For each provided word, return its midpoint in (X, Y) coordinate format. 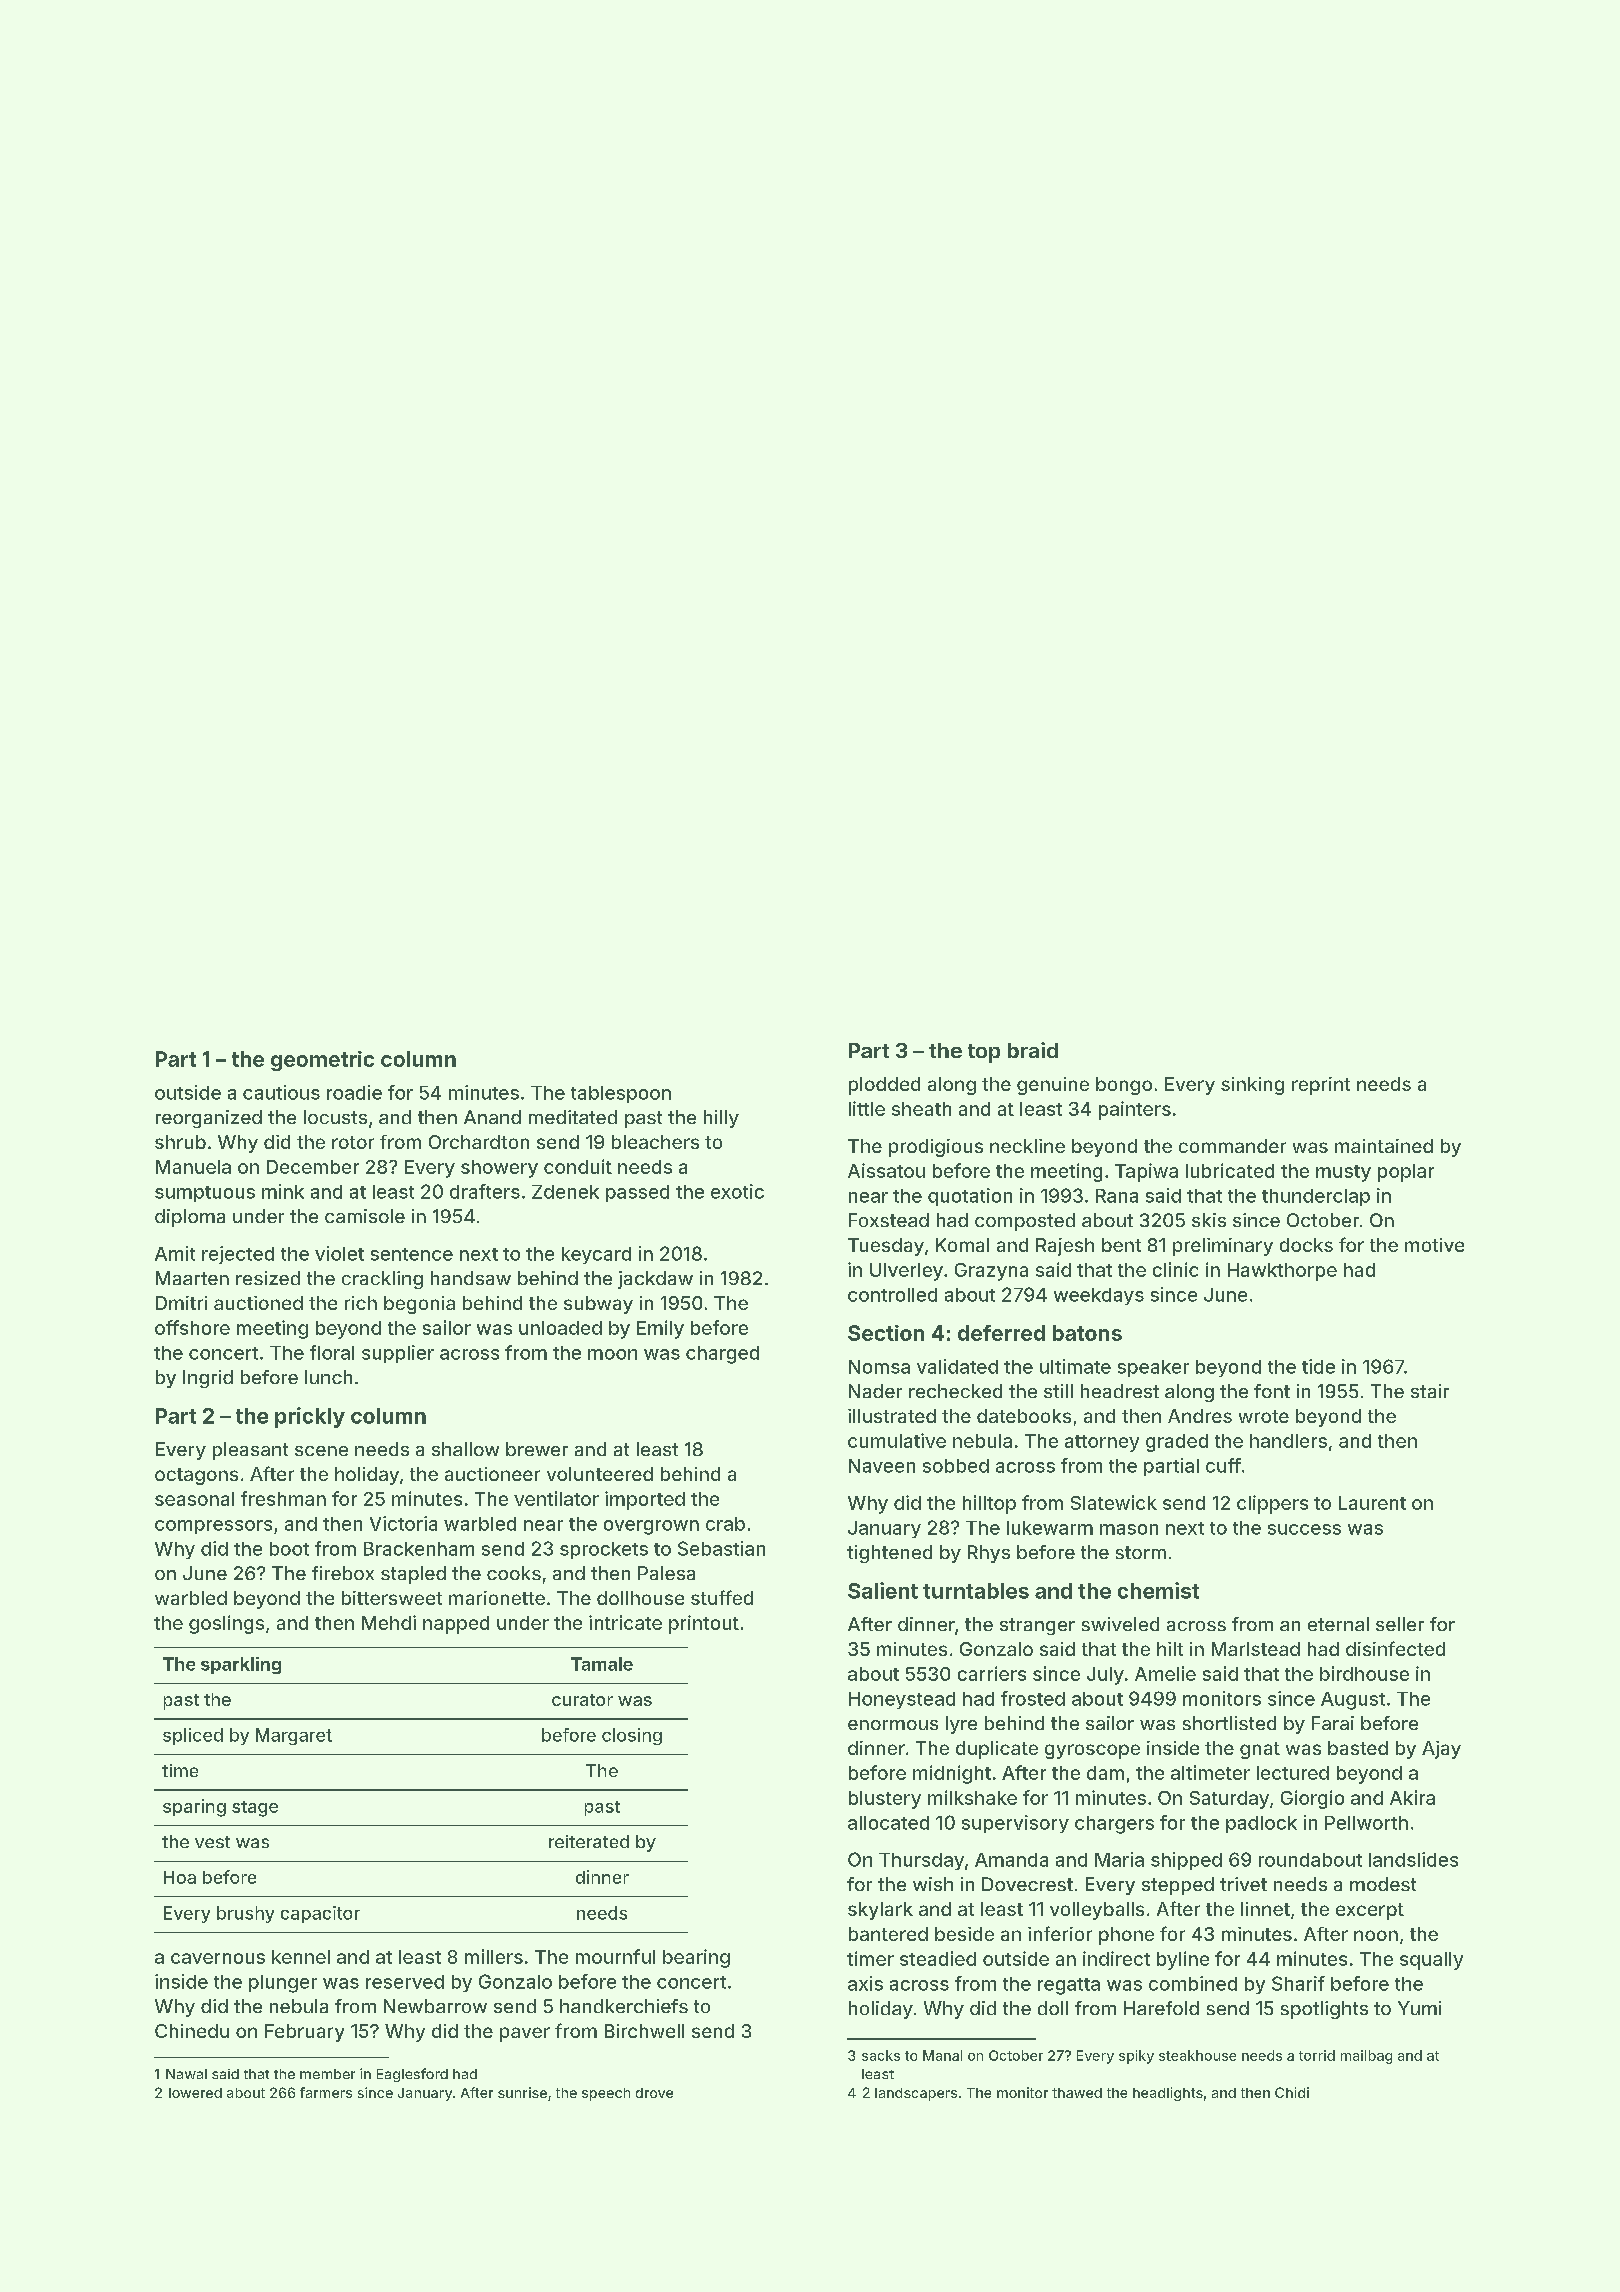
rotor (353, 1142)
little (867, 1108)
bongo (1124, 1086)
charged (722, 1355)
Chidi (1292, 2092)
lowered (195, 2093)
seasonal (194, 1499)
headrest (1120, 1391)
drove (654, 2093)
